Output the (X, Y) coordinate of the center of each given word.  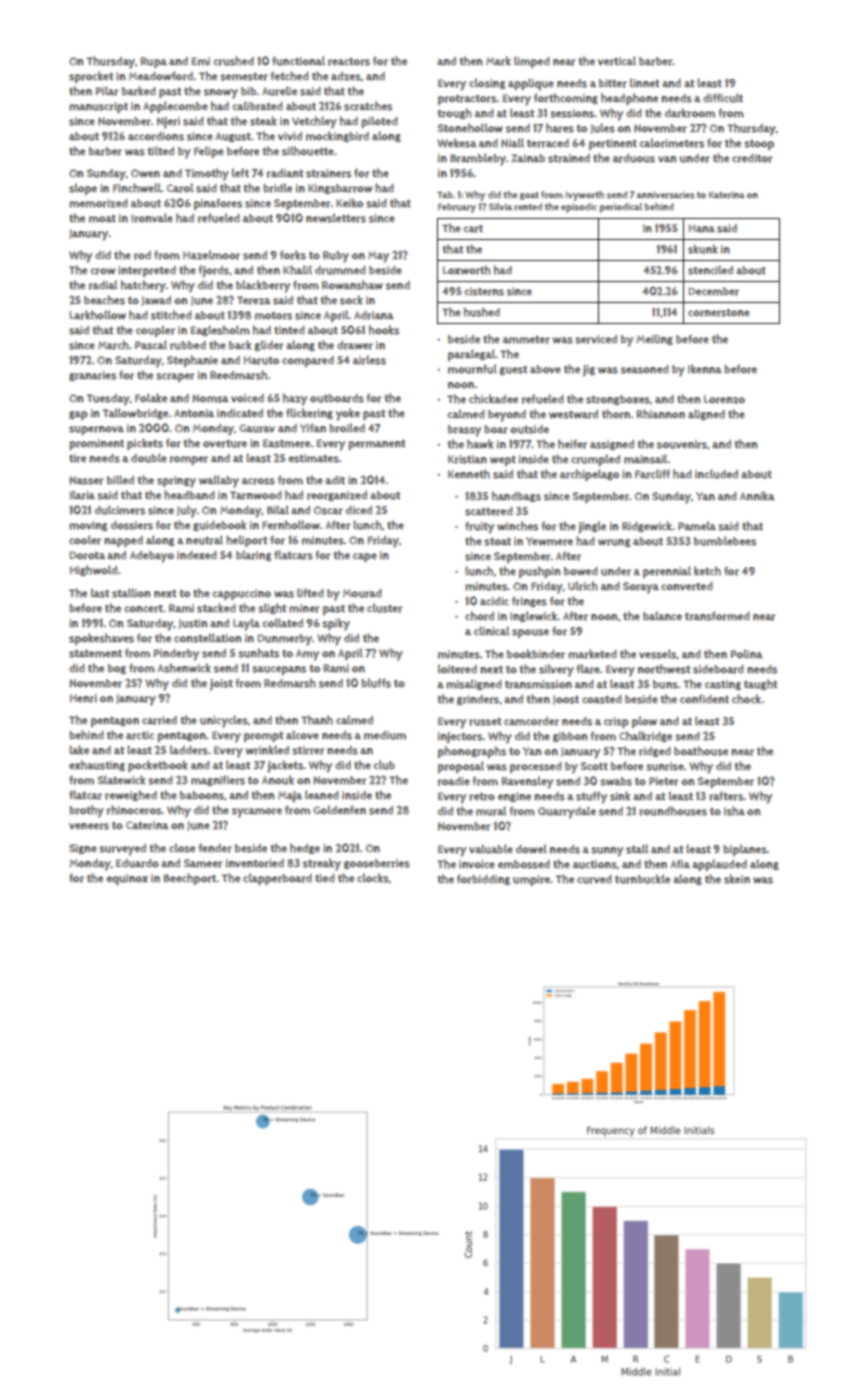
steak (263, 121)
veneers (89, 826)
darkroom (690, 113)
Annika (757, 496)
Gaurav (257, 428)
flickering (309, 413)
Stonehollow (470, 128)
